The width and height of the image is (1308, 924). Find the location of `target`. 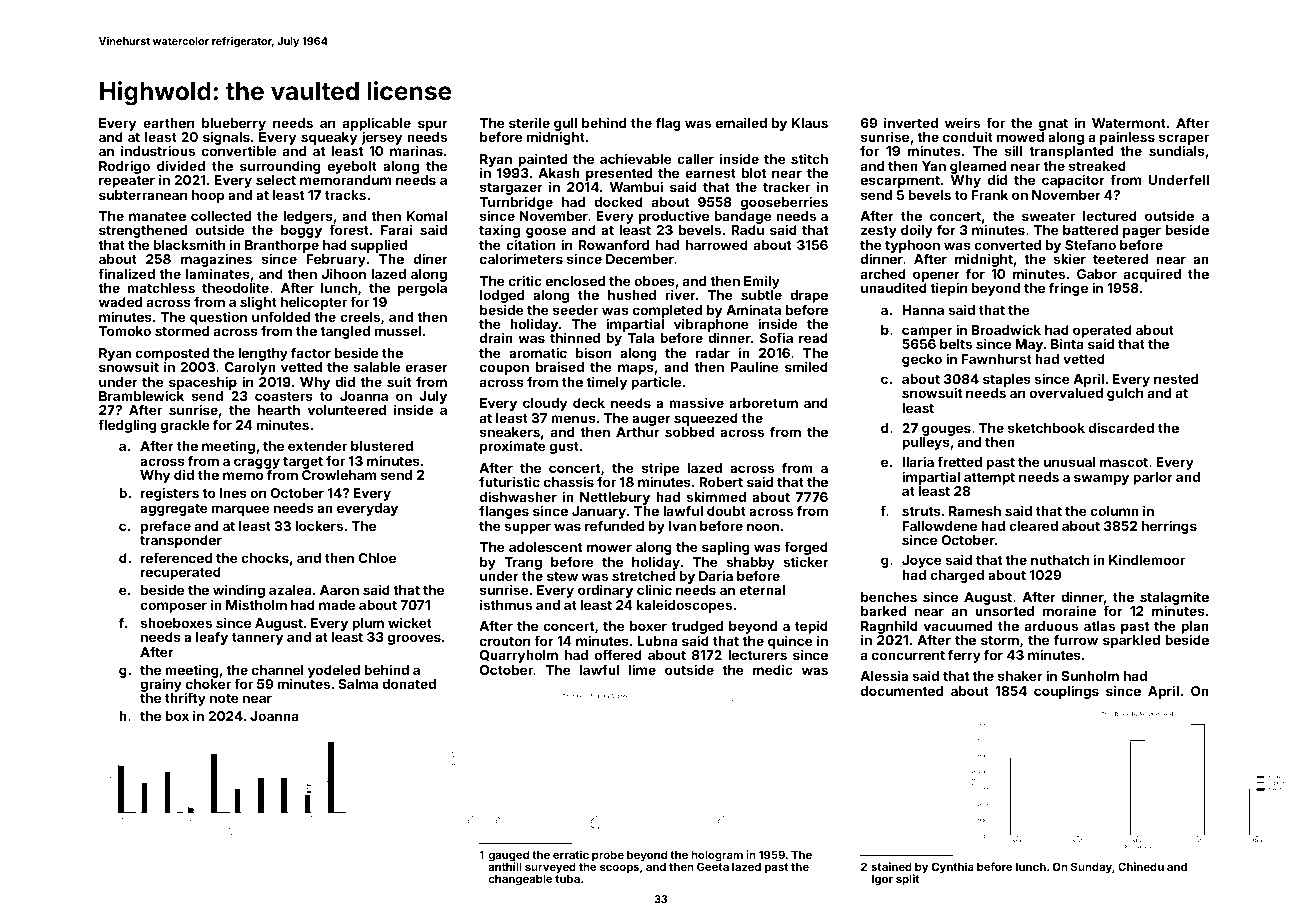

target is located at coordinates (303, 463).
